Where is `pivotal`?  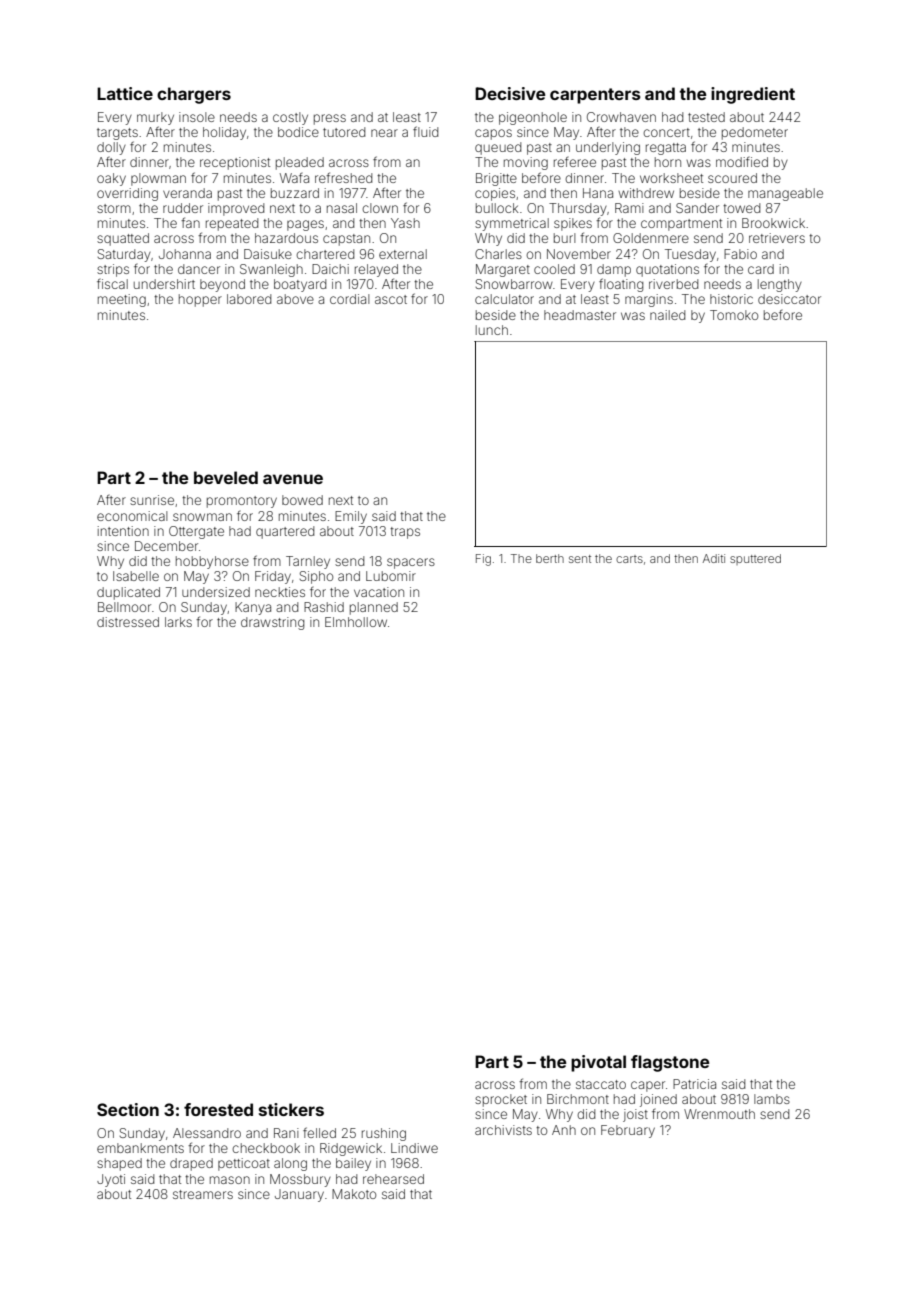
pivotal is located at coordinates (598, 1063).
